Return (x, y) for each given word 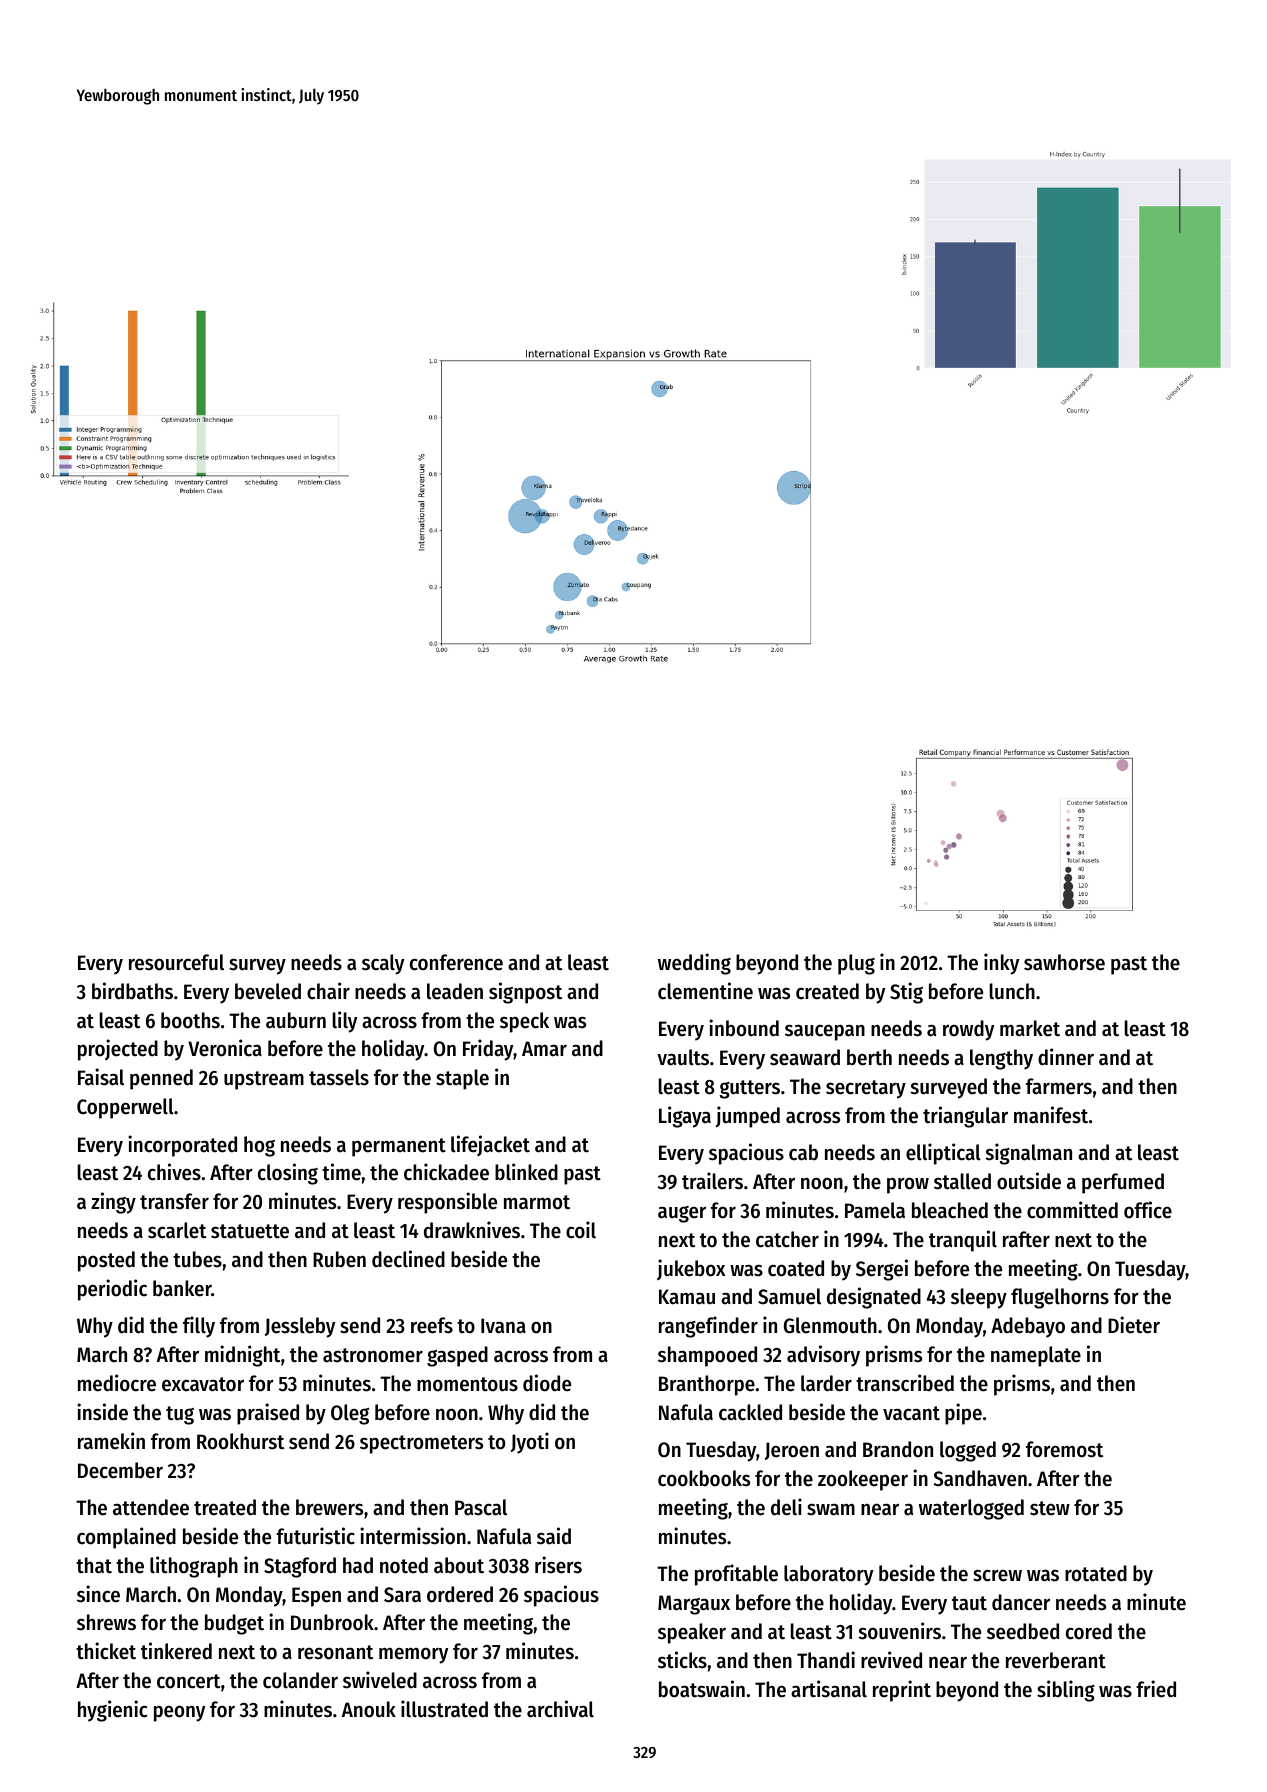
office (1148, 1210)
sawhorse (1064, 962)
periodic (112, 1290)
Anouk (369, 1709)
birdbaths (132, 991)
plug (856, 964)
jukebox (691, 1269)
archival (560, 1709)
